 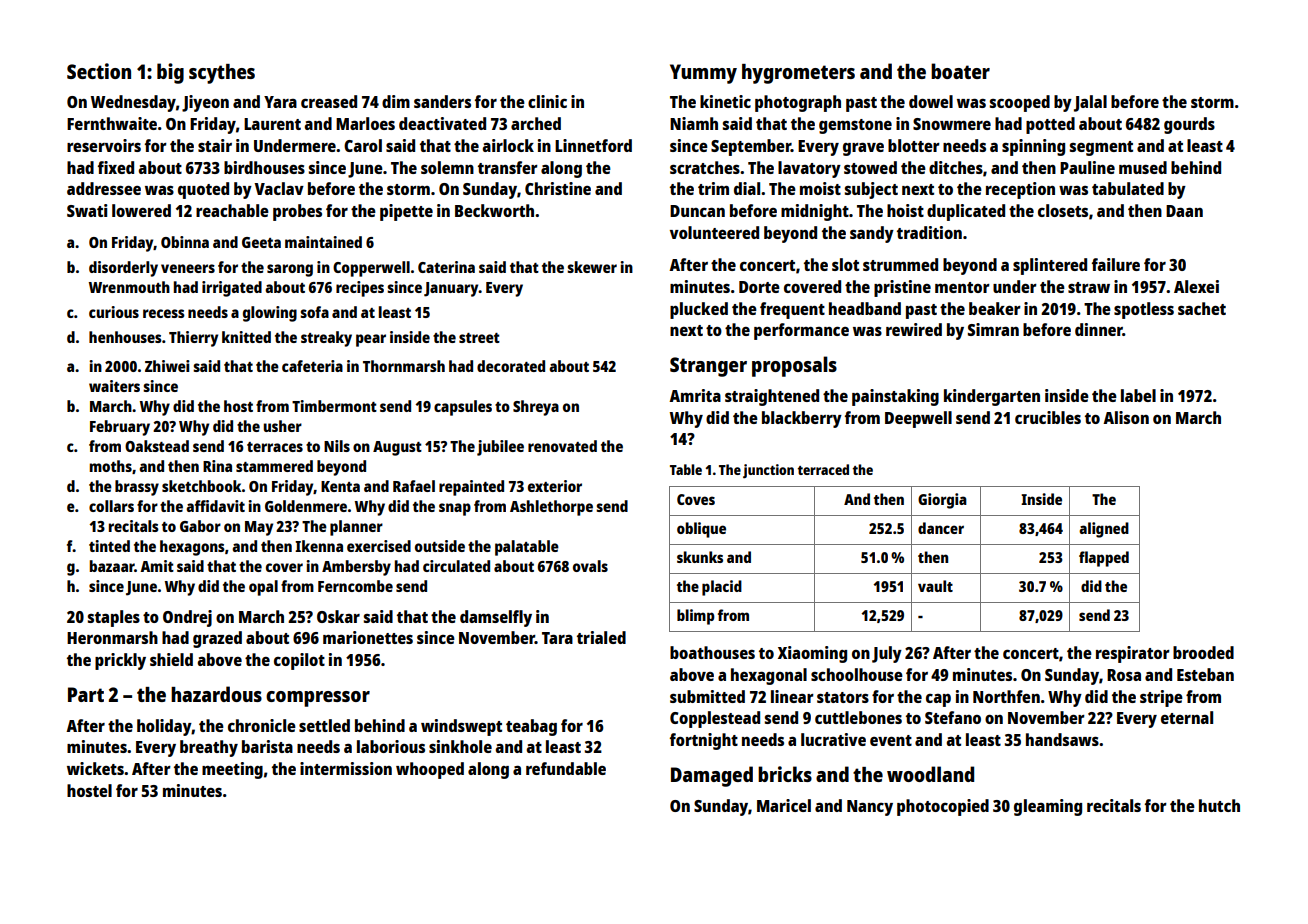 I want to click on probes, so click(x=297, y=212).
